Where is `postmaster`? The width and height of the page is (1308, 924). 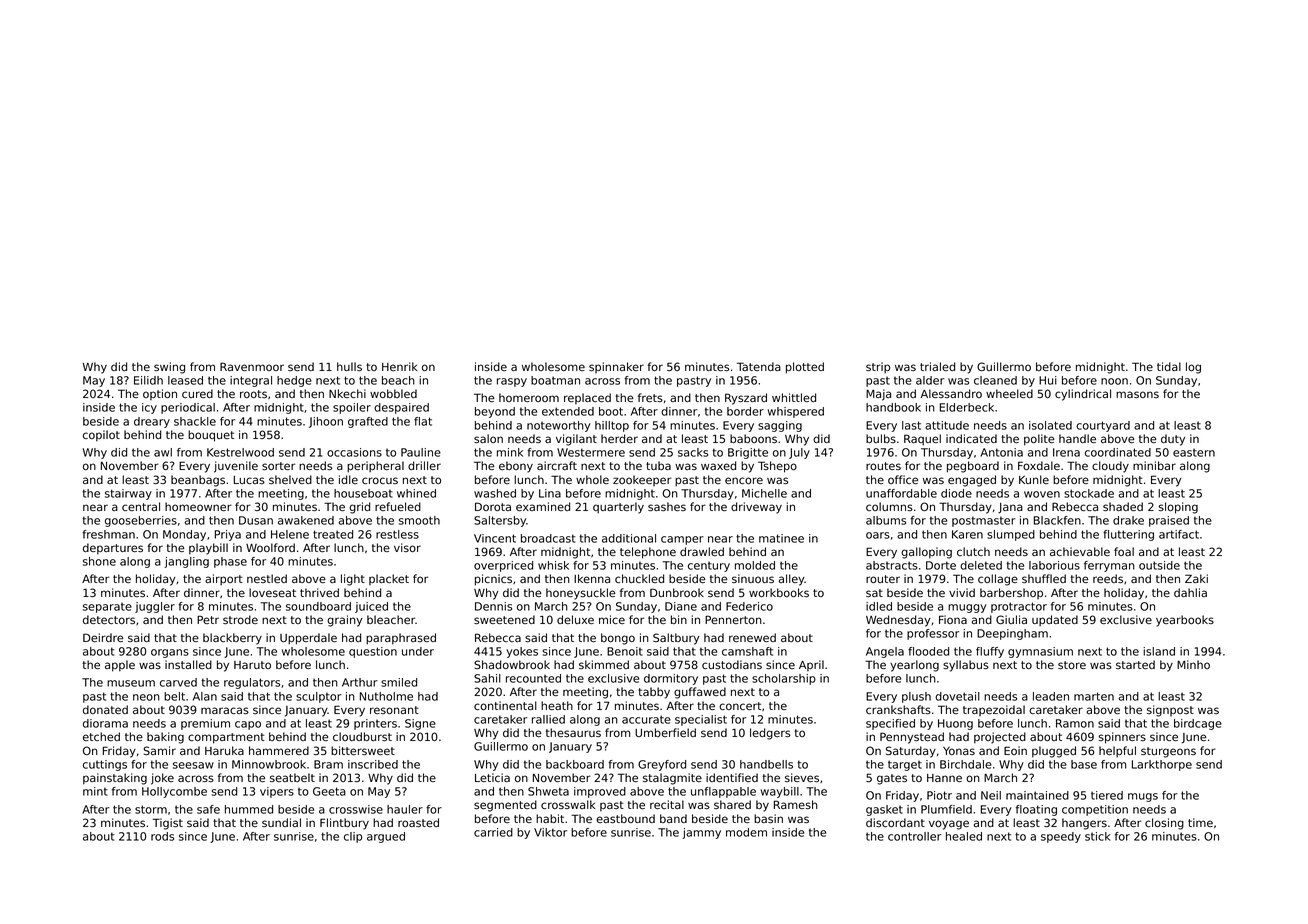 postmaster is located at coordinates (984, 521).
